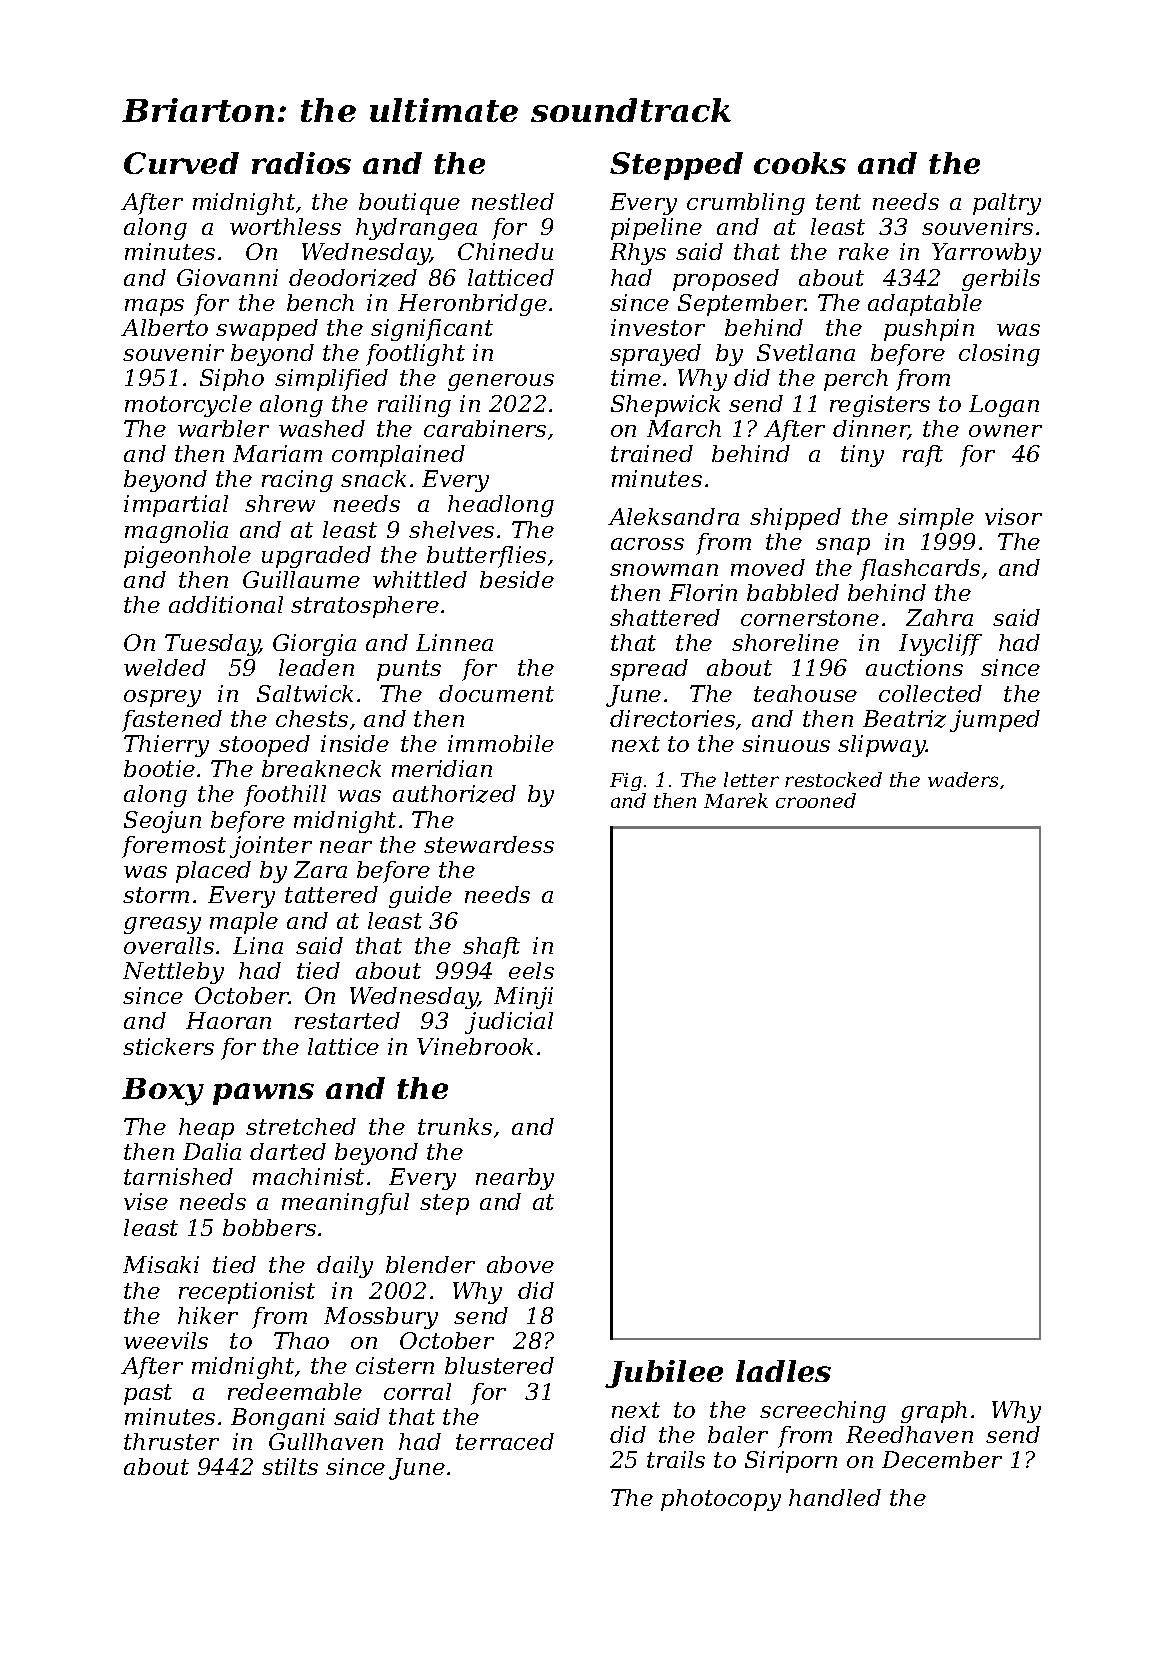 The height and width of the image is (1654, 1165). Describe the element at coordinates (301, 1340) in the image. I see `Thao` at that location.
